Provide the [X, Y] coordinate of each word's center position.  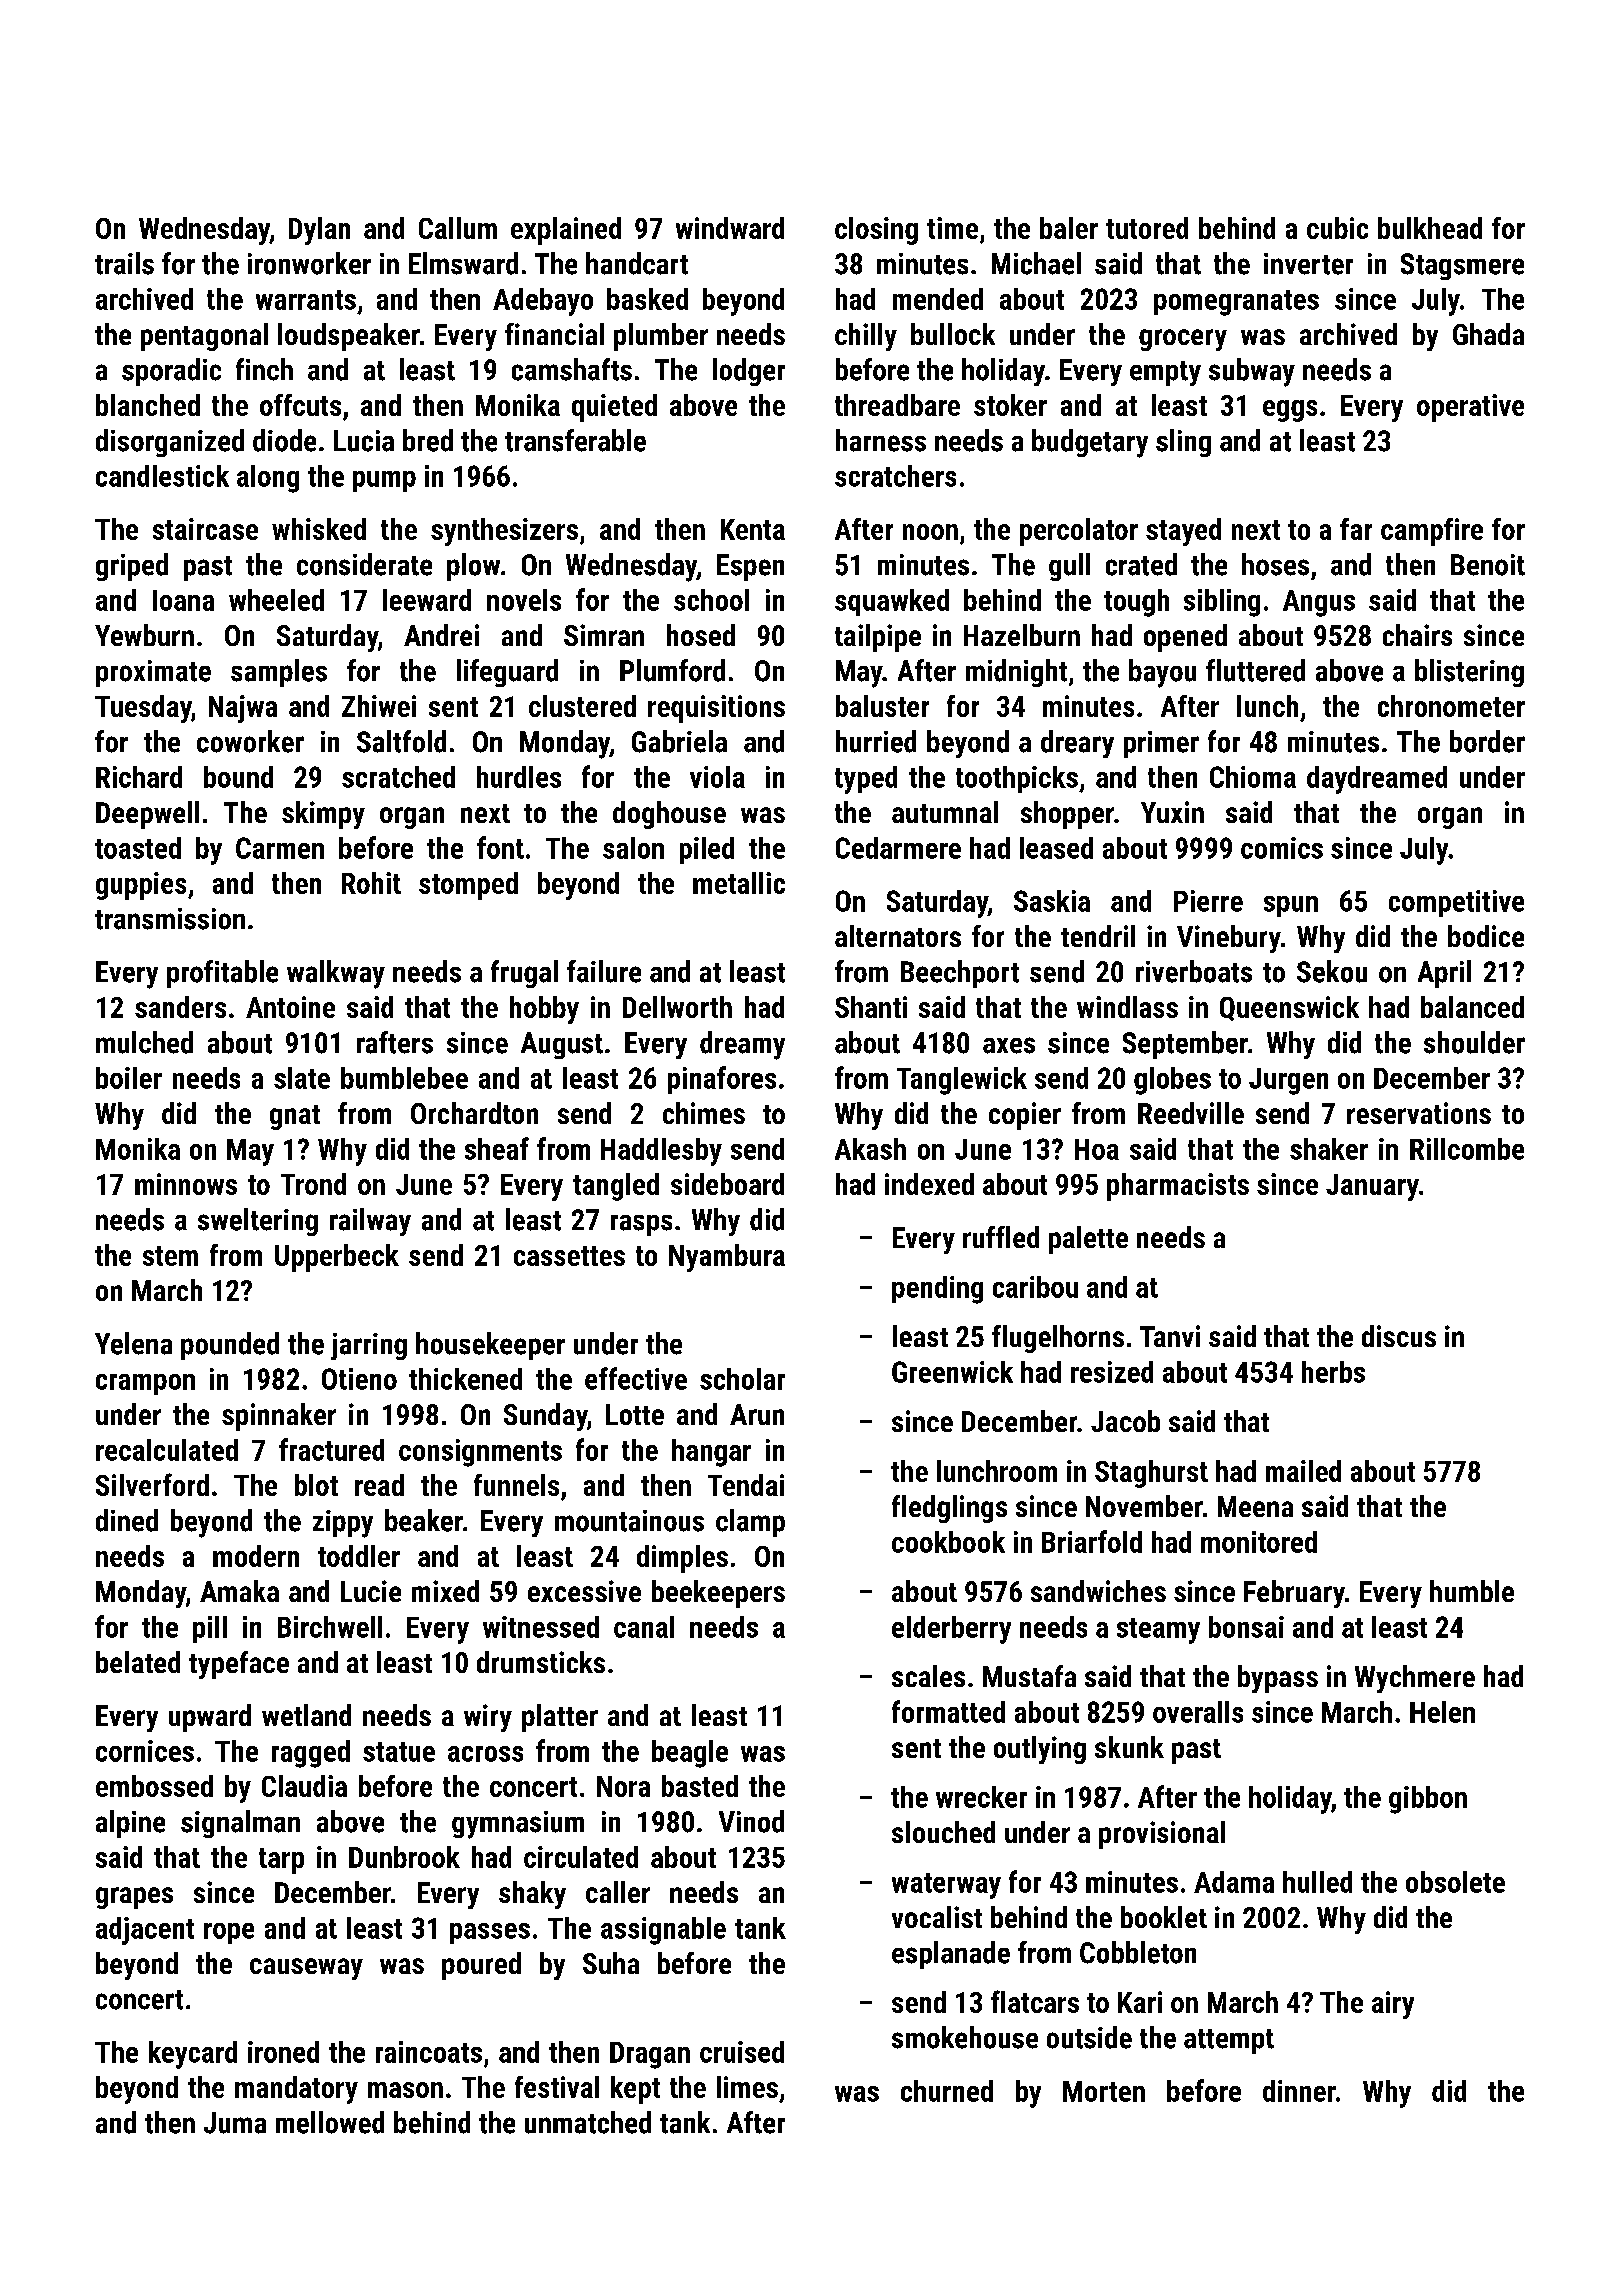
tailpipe [878, 638]
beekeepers [718, 1594]
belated [138, 1662]
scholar [742, 1379]
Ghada [1488, 334]
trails [124, 263]
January [1372, 1187]
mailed [1303, 1471]
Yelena [133, 1343]
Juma [235, 2123]
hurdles [519, 777]
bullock [953, 334]
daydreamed [1377, 780]
